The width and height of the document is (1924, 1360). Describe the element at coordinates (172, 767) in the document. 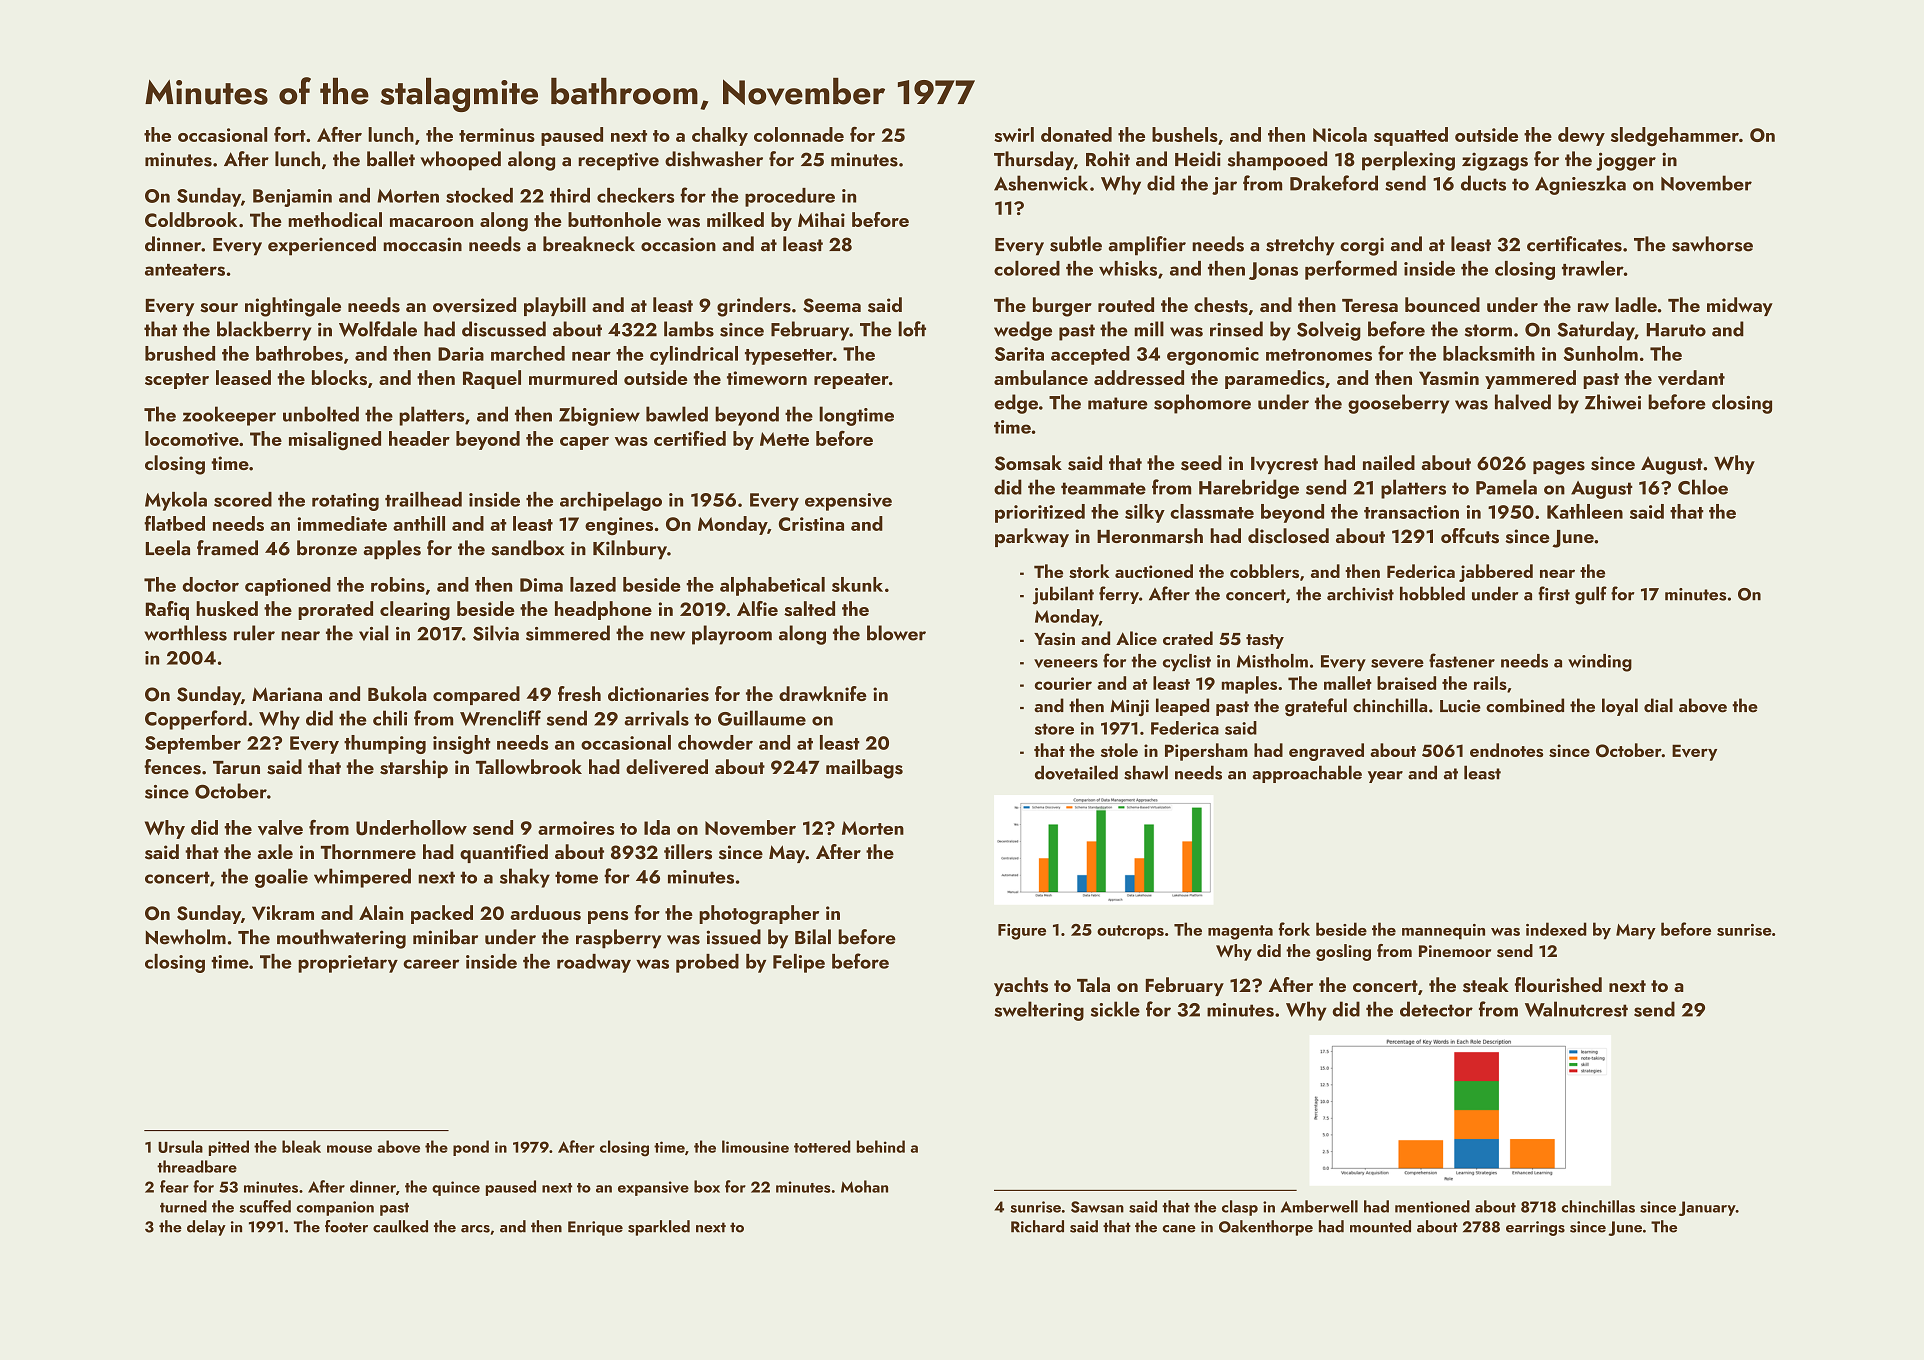

I see `fences` at that location.
